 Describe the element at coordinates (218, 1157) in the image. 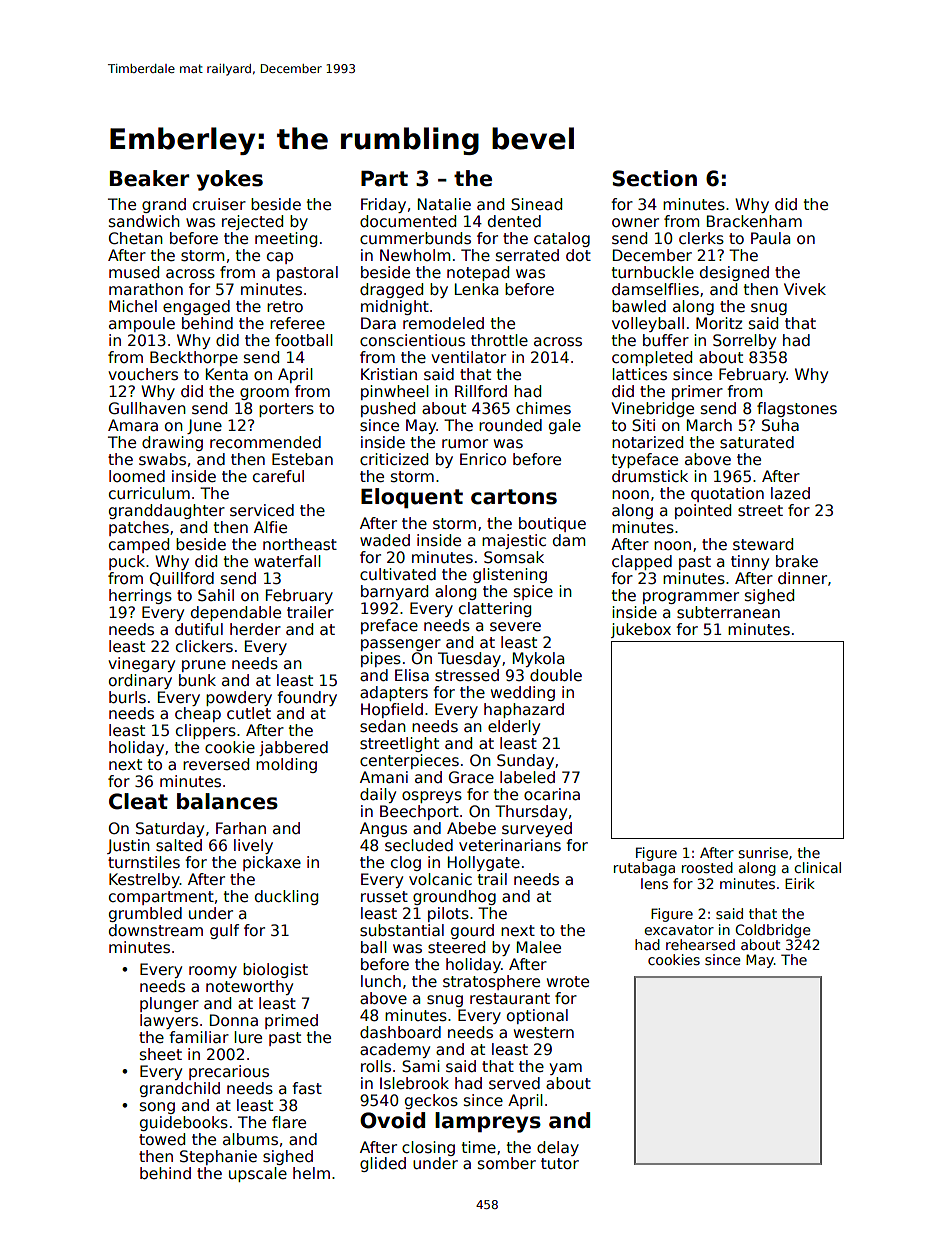

I see `Stephanie` at that location.
